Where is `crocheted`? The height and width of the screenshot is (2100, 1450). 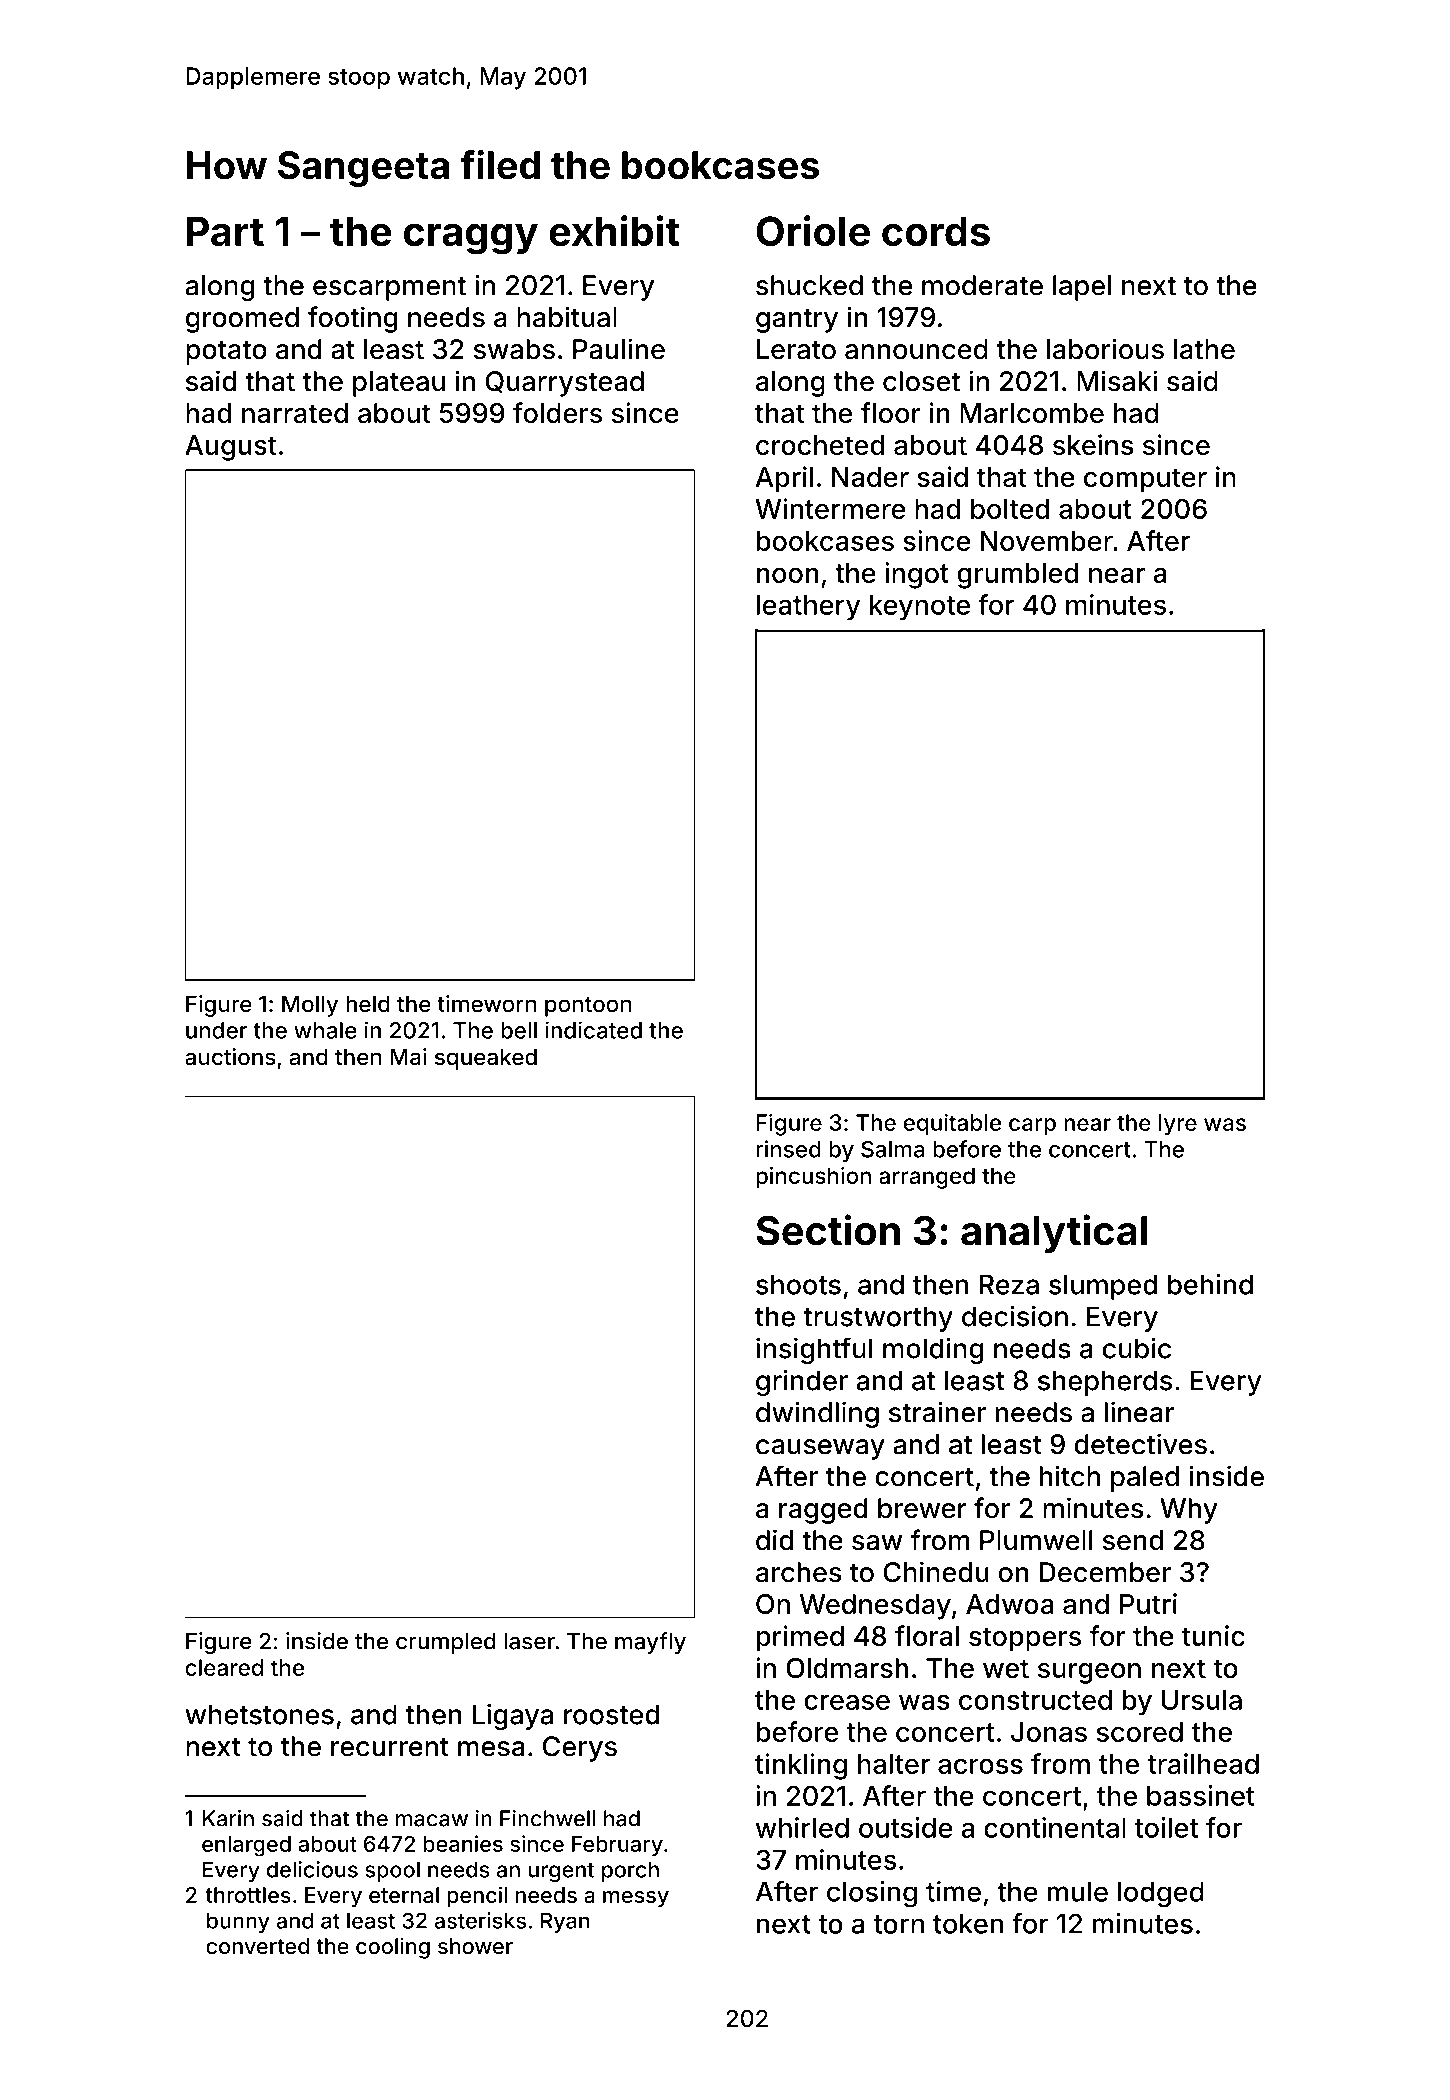 crocheted is located at coordinates (820, 445).
